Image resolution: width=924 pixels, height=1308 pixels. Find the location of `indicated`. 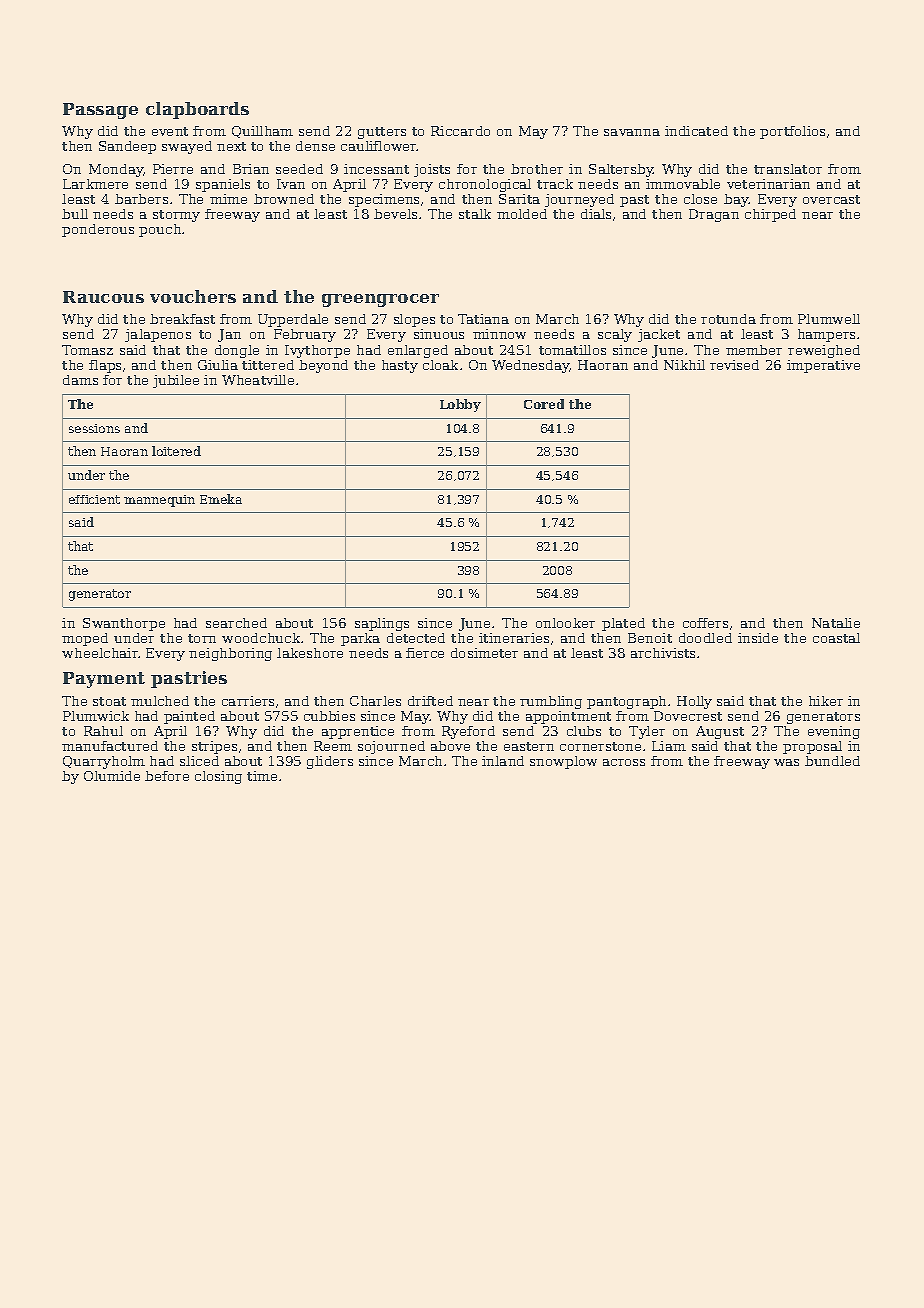

indicated is located at coordinates (696, 131).
